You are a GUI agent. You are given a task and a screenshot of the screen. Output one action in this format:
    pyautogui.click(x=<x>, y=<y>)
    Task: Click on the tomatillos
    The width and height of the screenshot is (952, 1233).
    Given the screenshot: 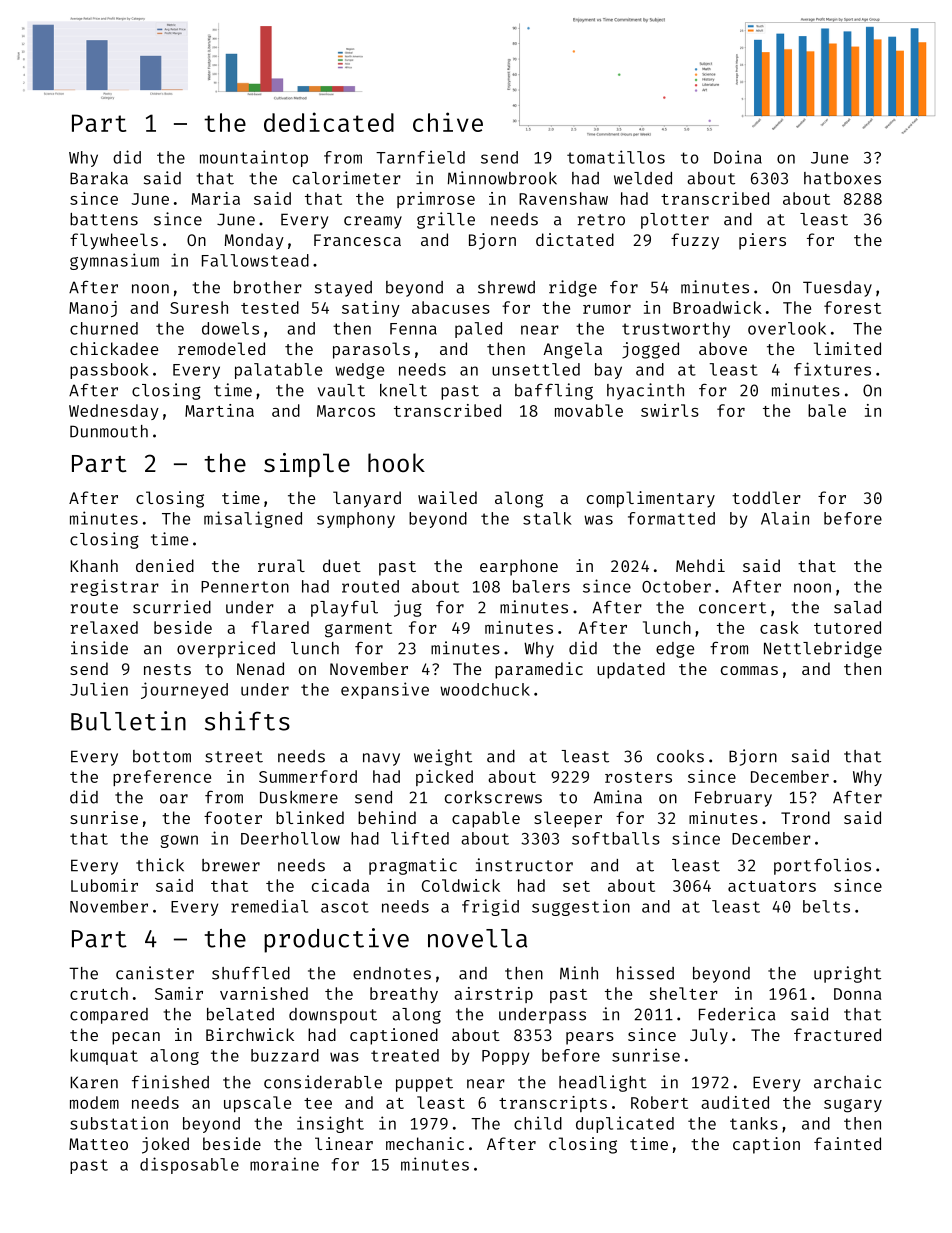 What is the action you would take?
    pyautogui.click(x=616, y=157)
